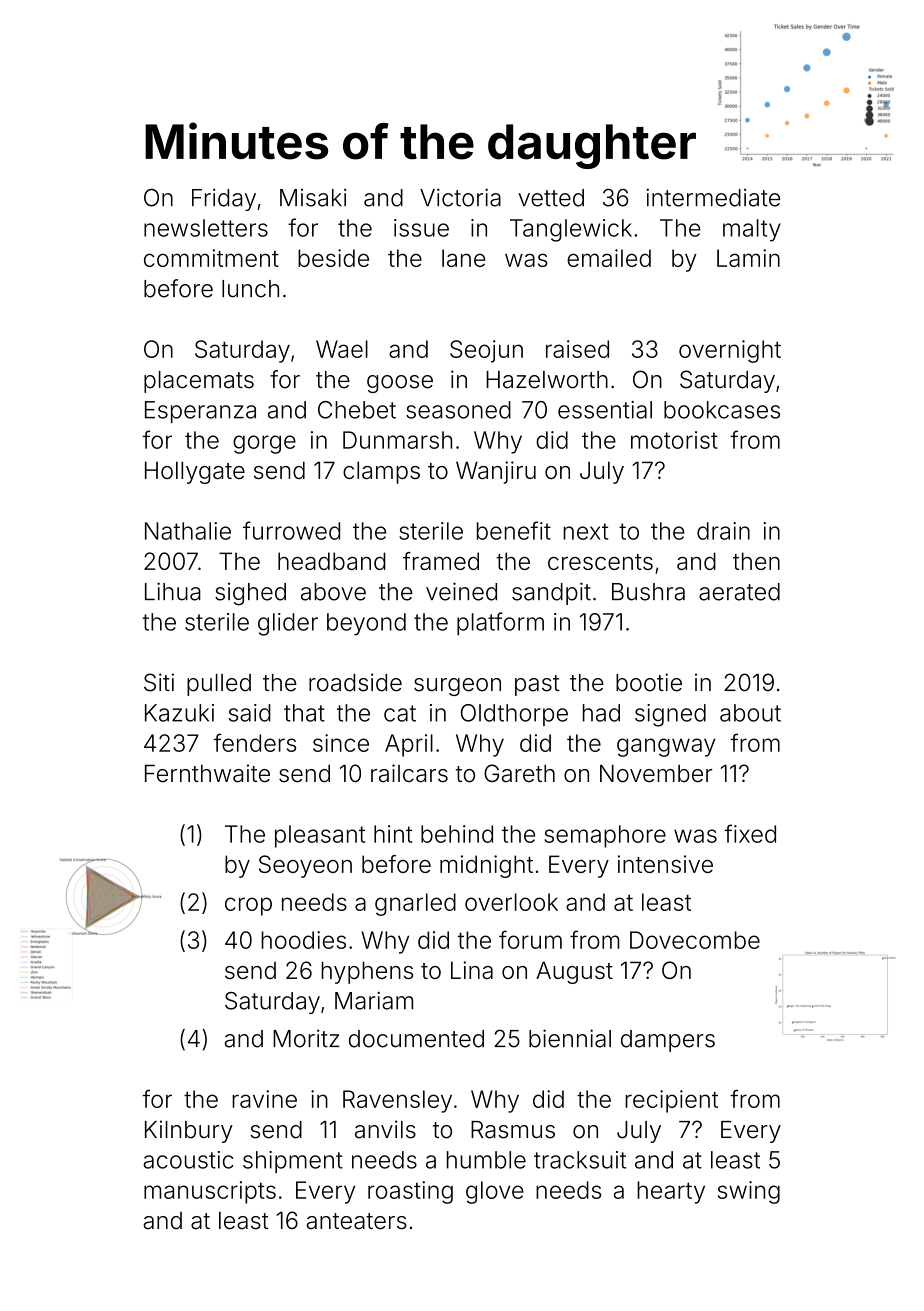 The height and width of the screenshot is (1311, 924). Describe the element at coordinates (421, 228) in the screenshot. I see `issue` at that location.
